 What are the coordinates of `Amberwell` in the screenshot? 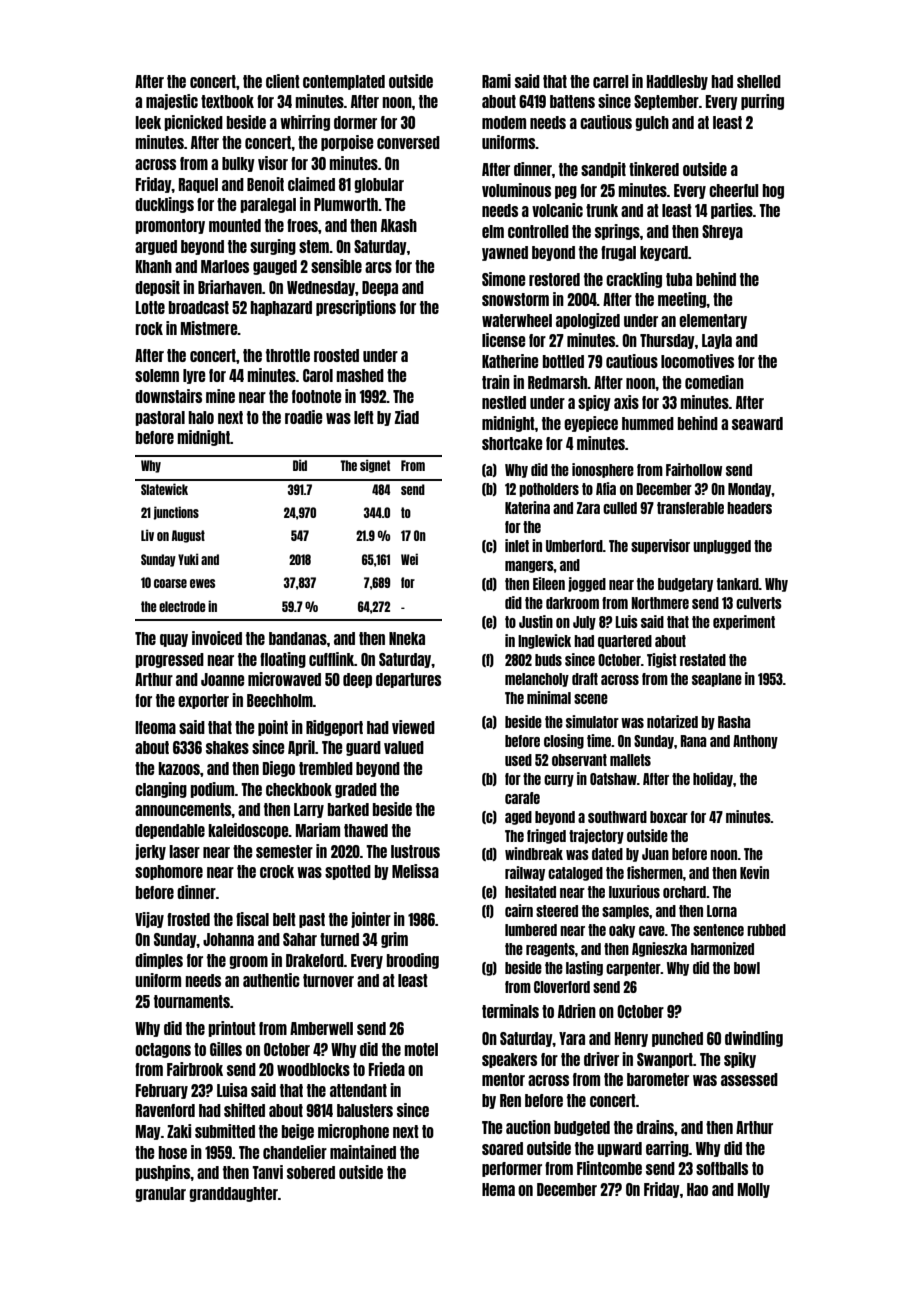 It's located at (321, 1028).
